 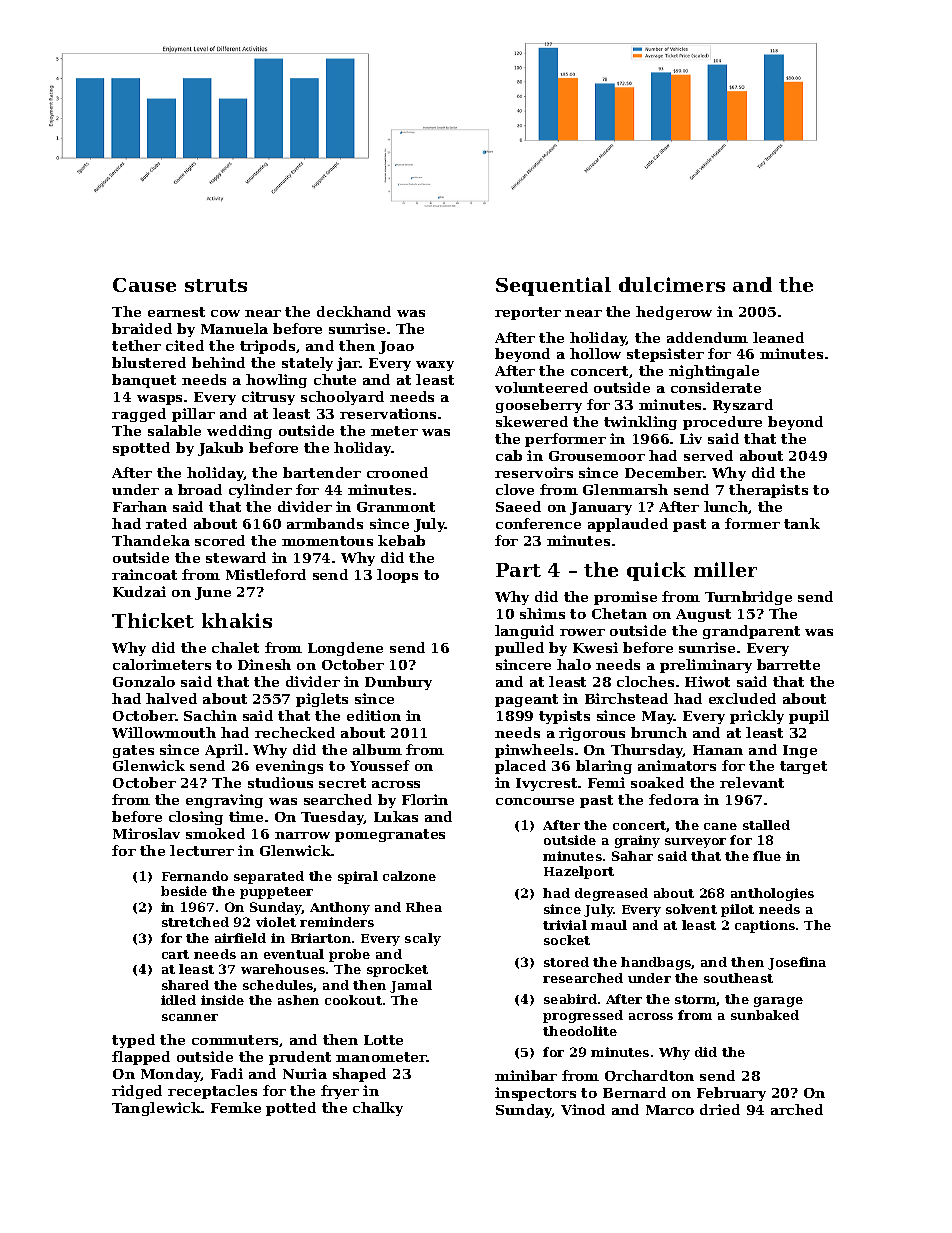 What do you see at coordinates (178, 1000) in the screenshot?
I see `idled` at bounding box center [178, 1000].
